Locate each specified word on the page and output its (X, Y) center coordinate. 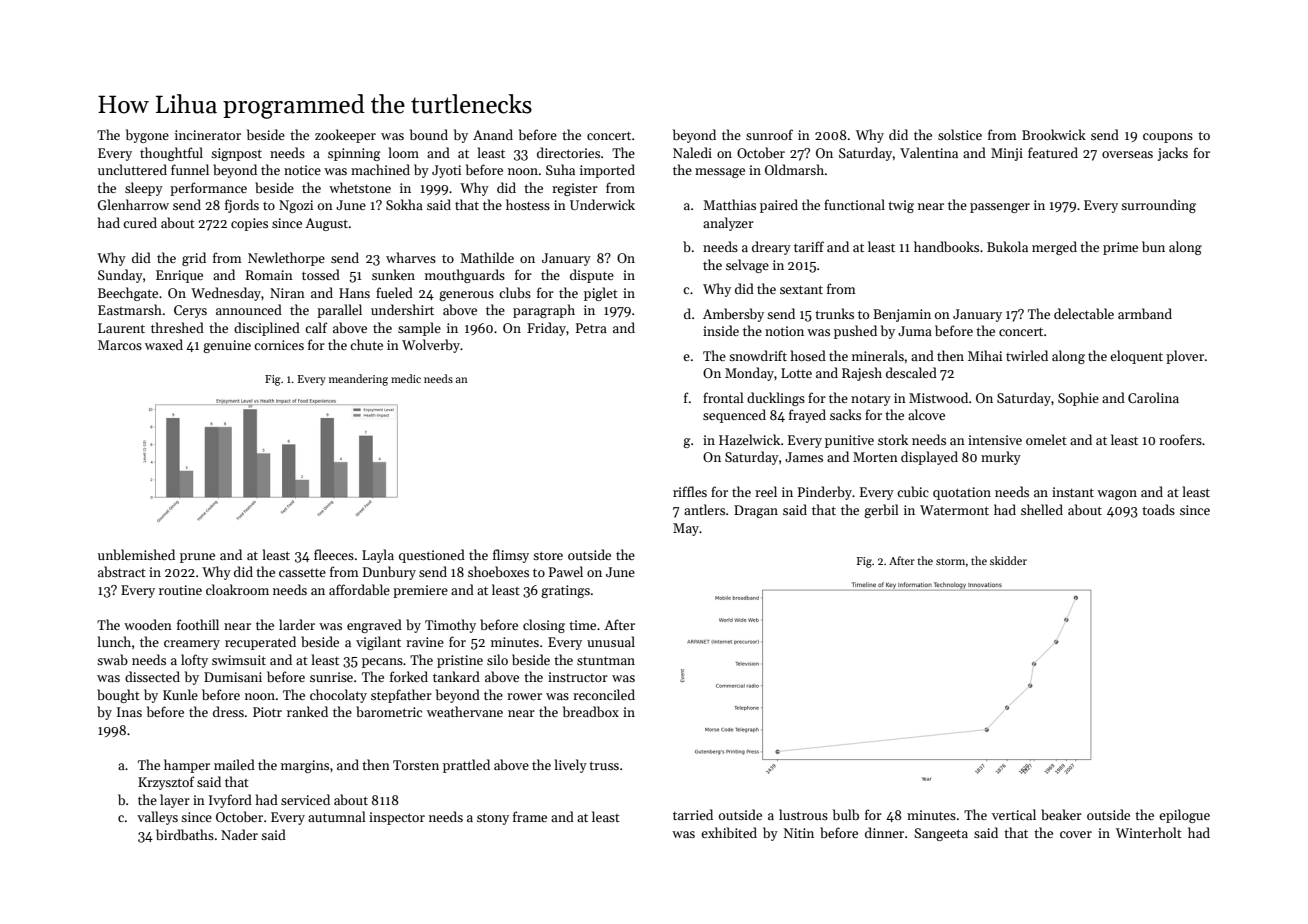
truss (604, 765)
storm (950, 561)
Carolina (1153, 397)
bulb (846, 814)
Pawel (566, 571)
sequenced (734, 416)
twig (901, 206)
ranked (307, 711)
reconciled (604, 694)
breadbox (591, 711)
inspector (397, 818)
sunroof (769, 134)
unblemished (136, 554)
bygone (147, 136)
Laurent (121, 328)
